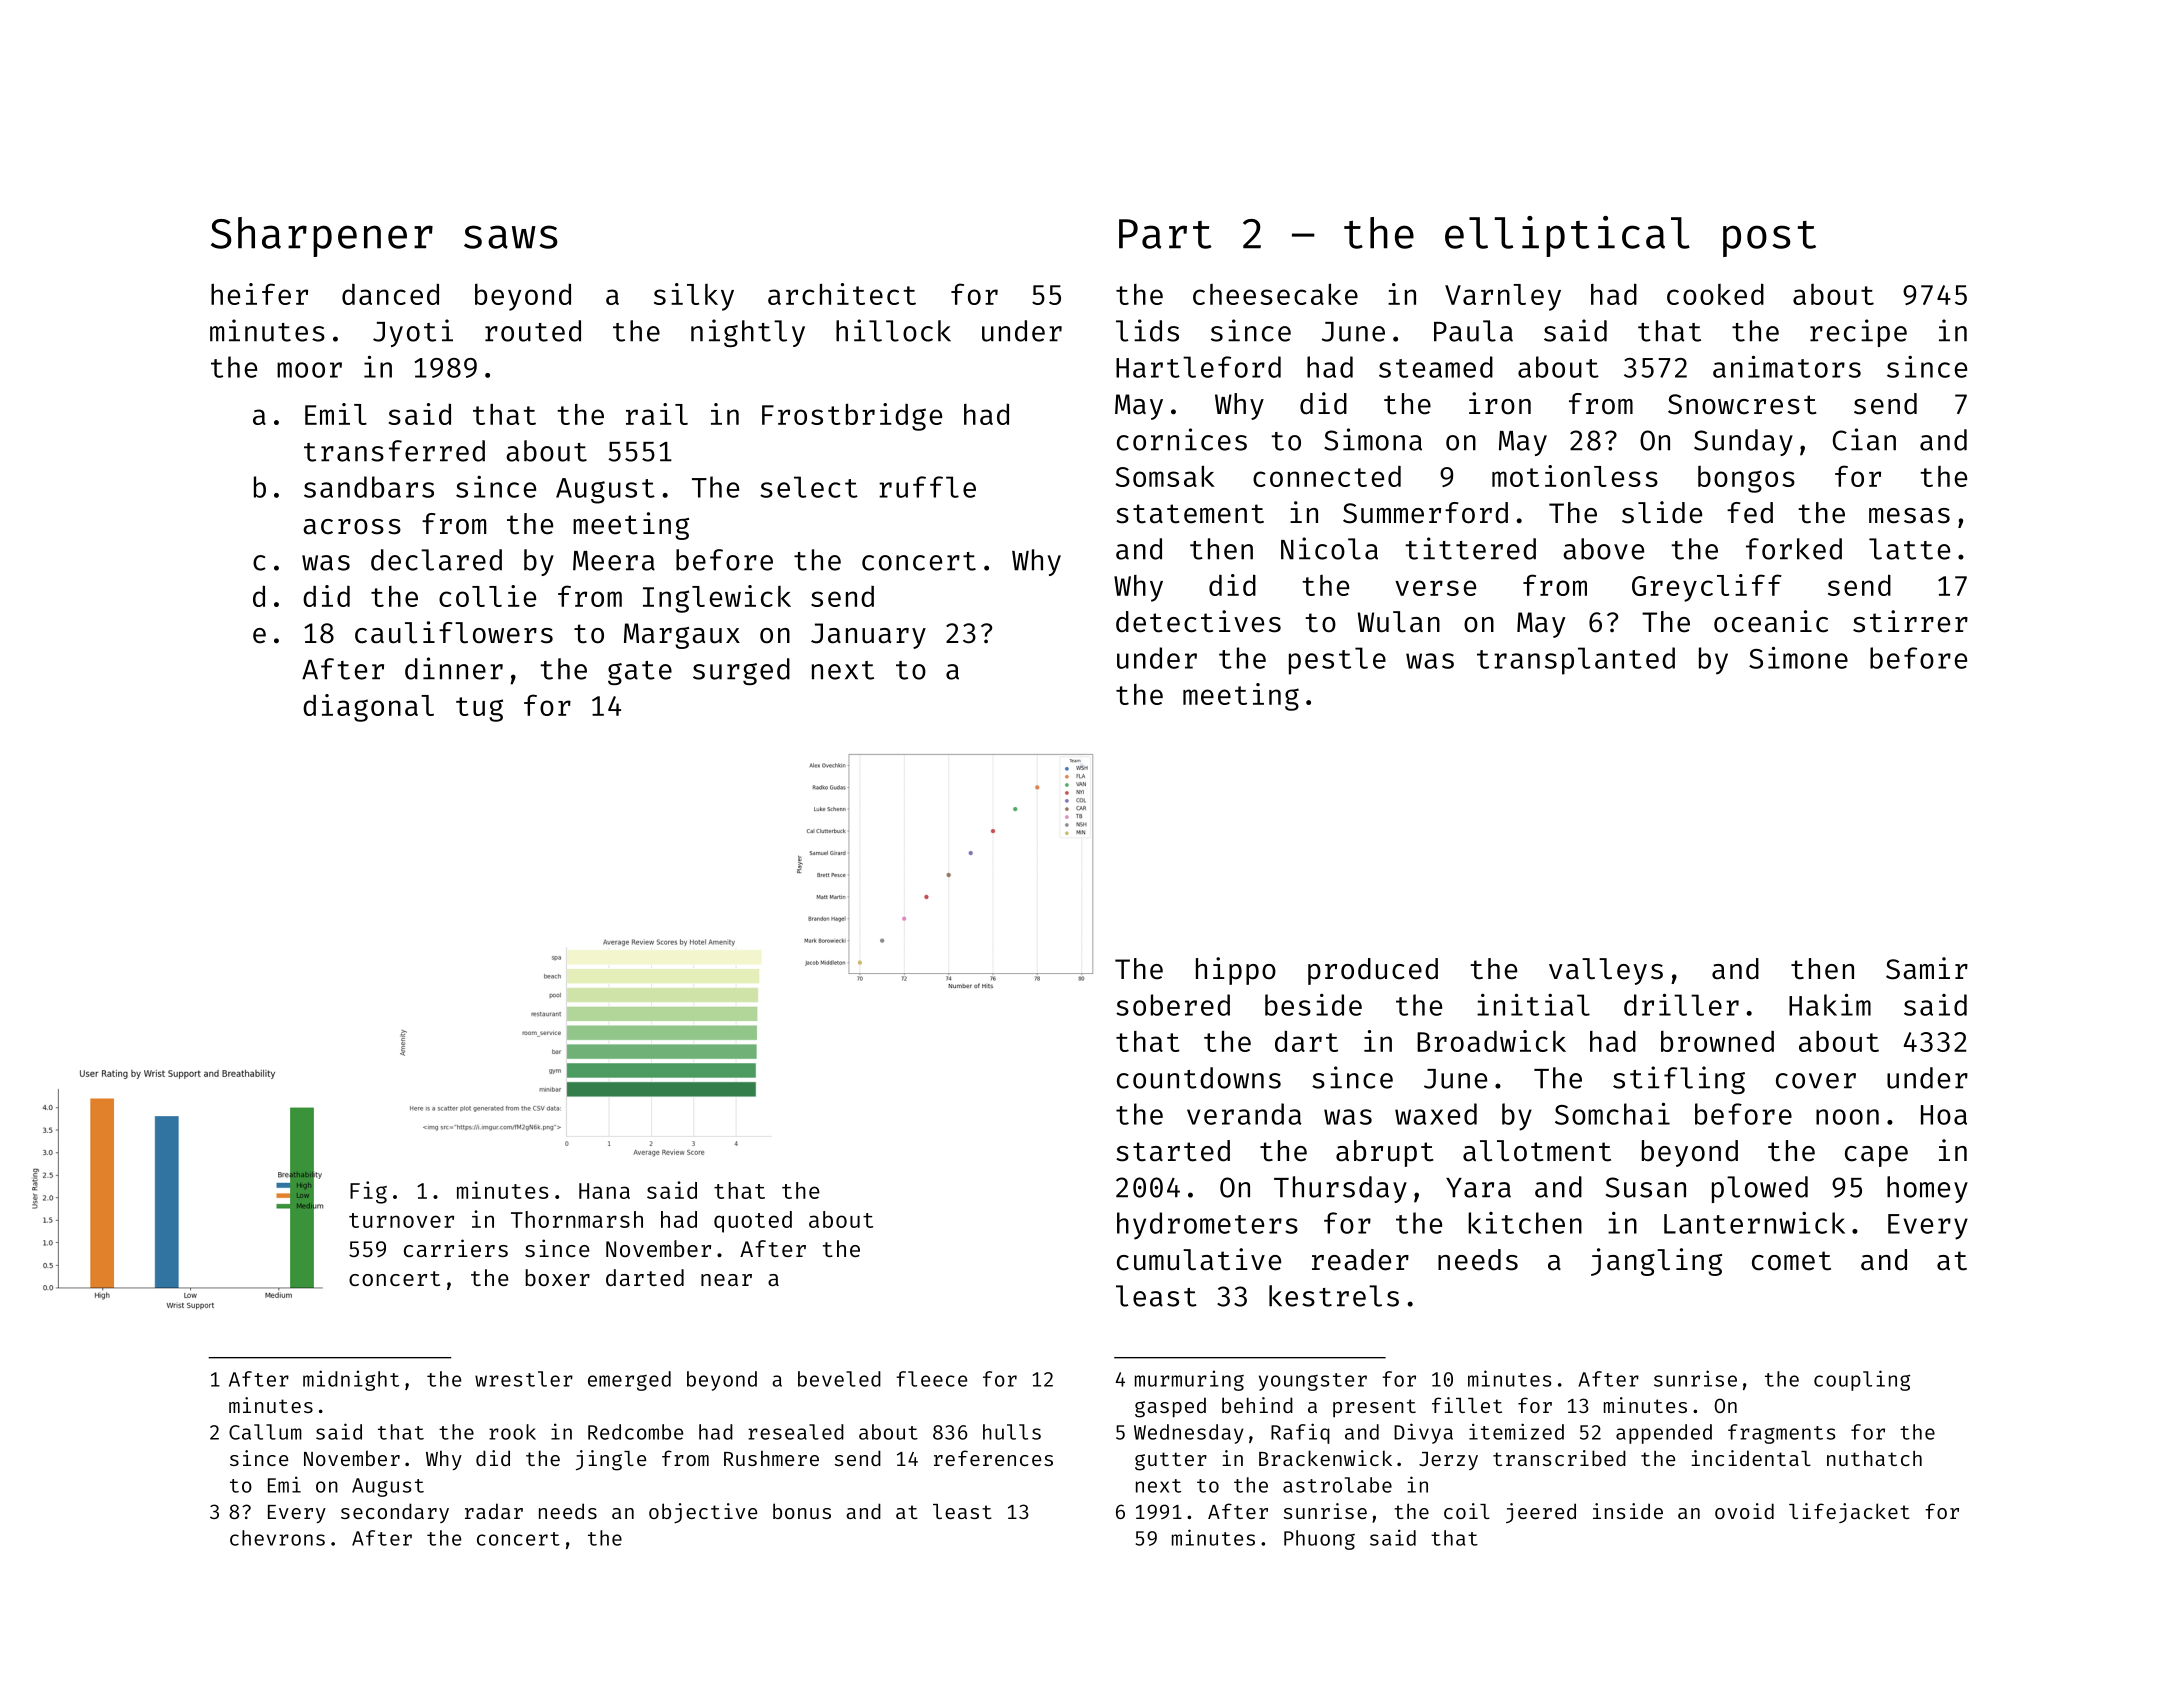  I want to click on quoted, so click(753, 1222).
